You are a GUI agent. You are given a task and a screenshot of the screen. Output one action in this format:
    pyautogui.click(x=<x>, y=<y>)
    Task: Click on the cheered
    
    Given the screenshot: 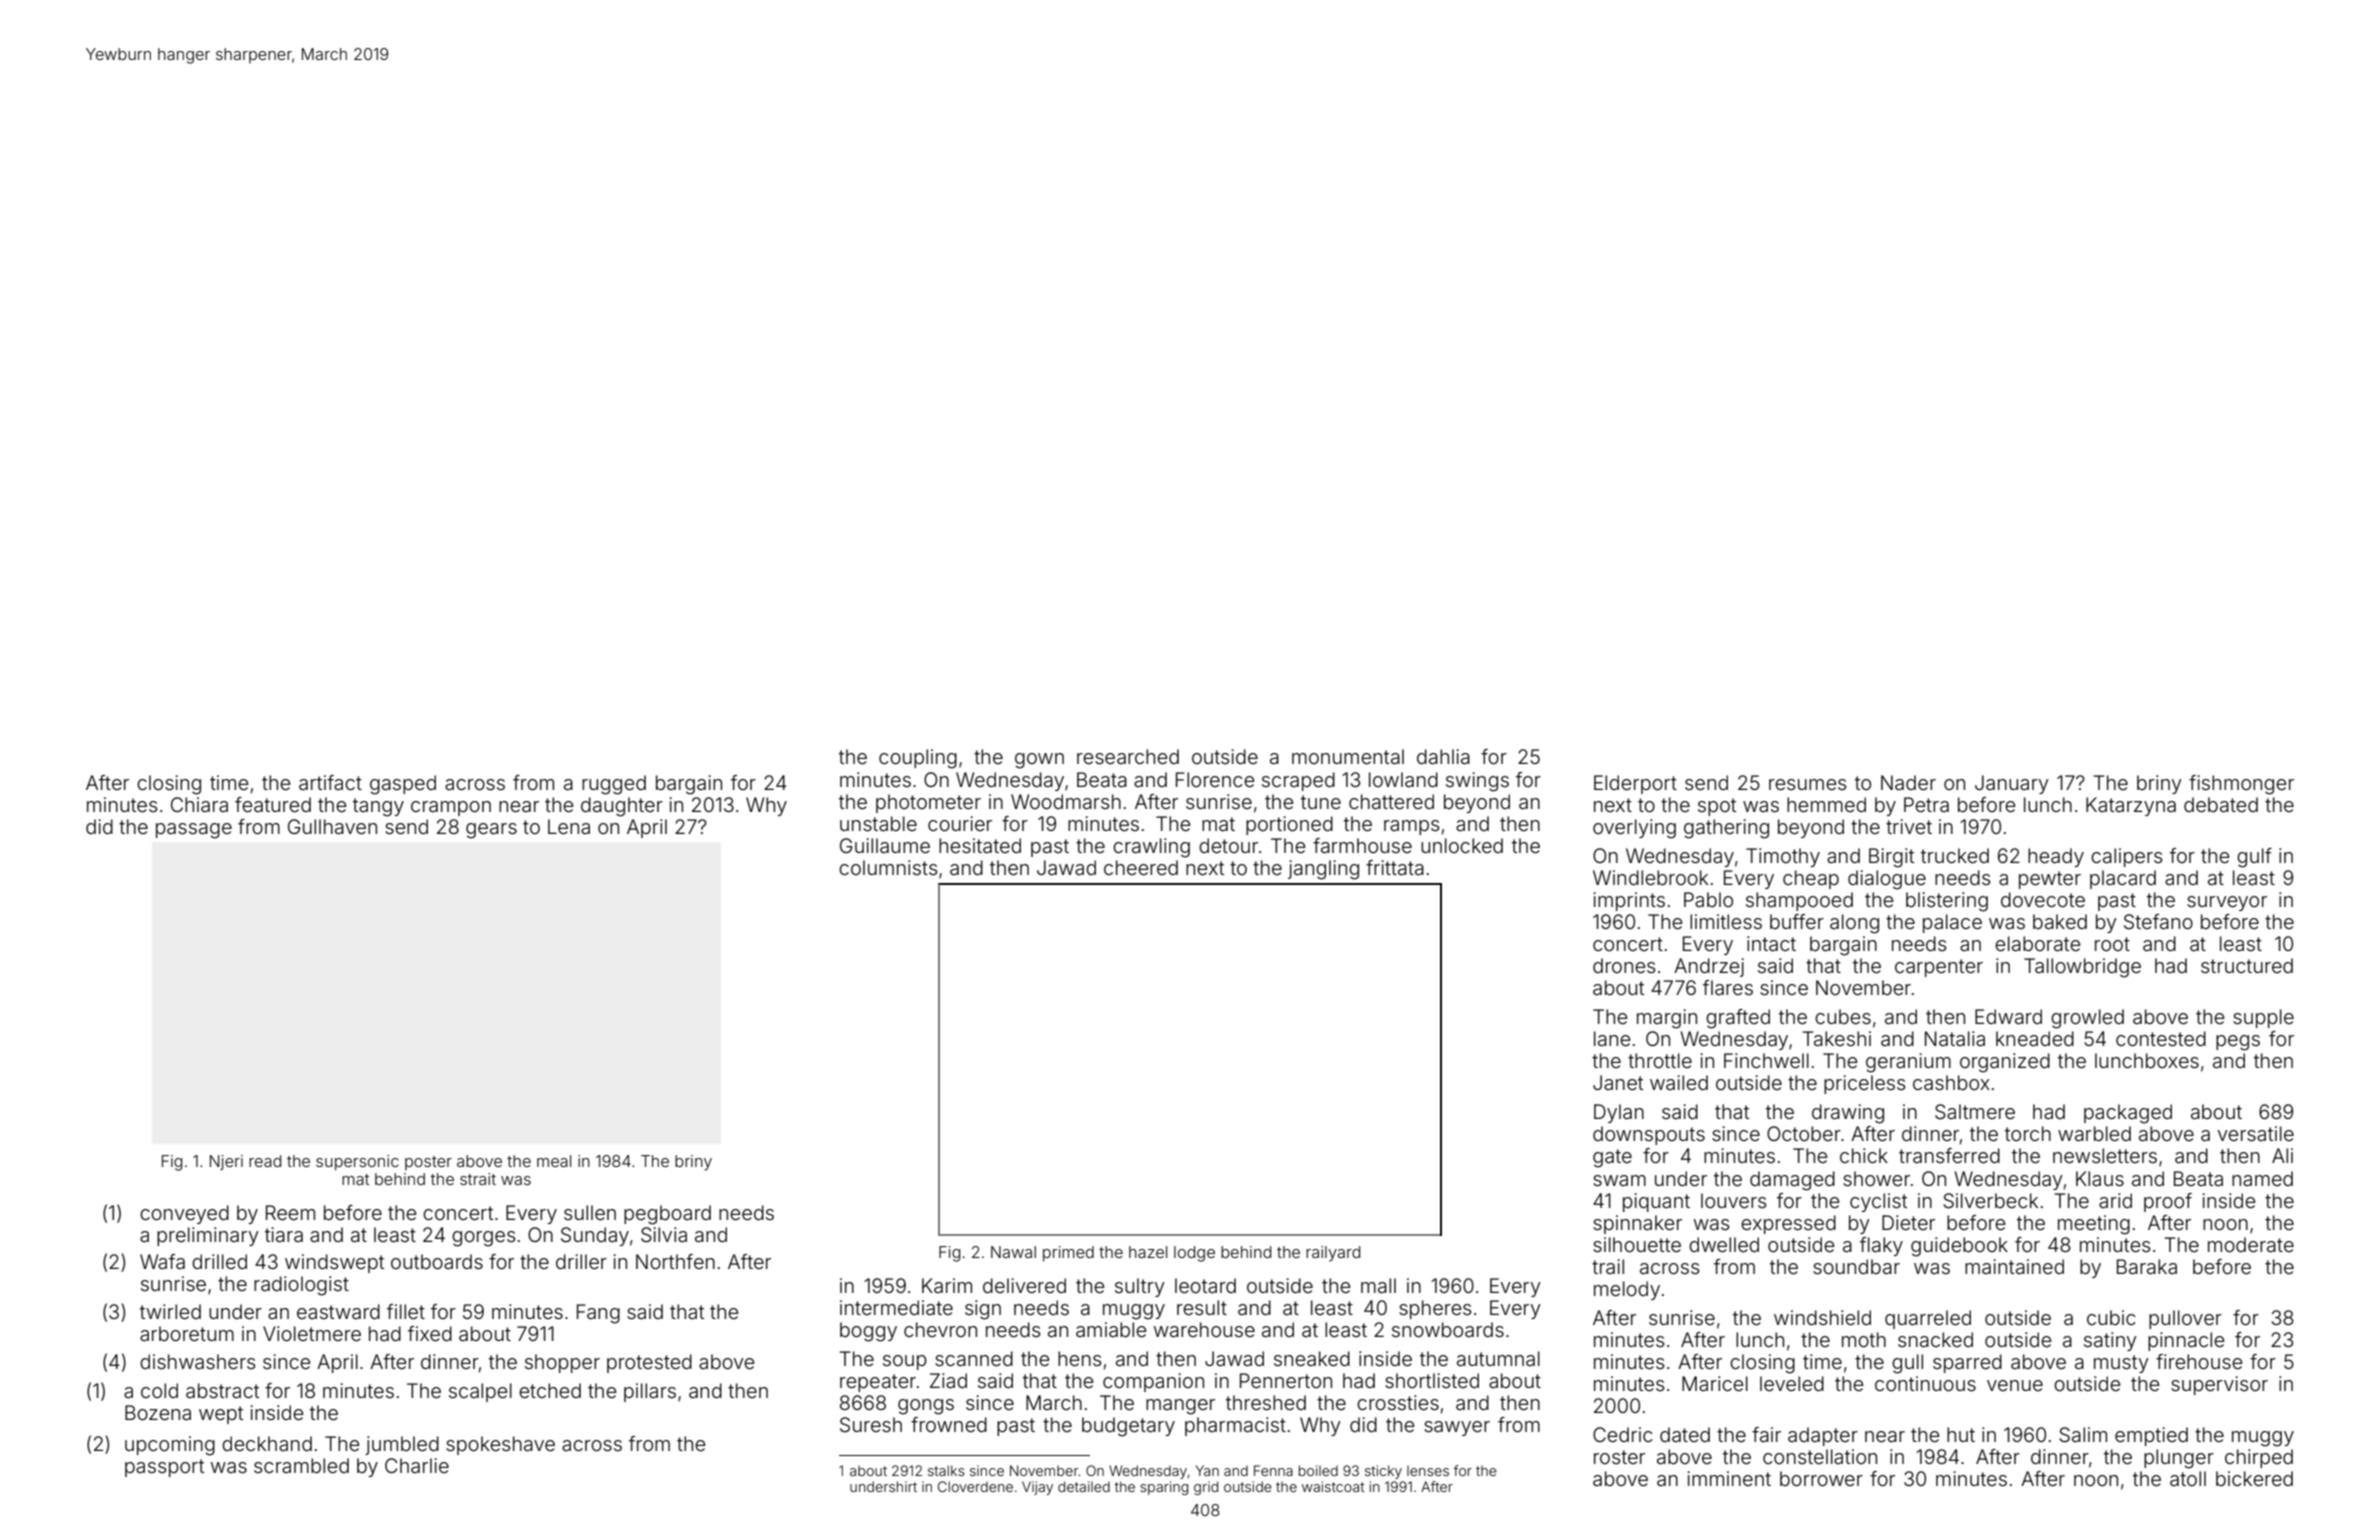 What is the action you would take?
    pyautogui.click(x=1141, y=867)
